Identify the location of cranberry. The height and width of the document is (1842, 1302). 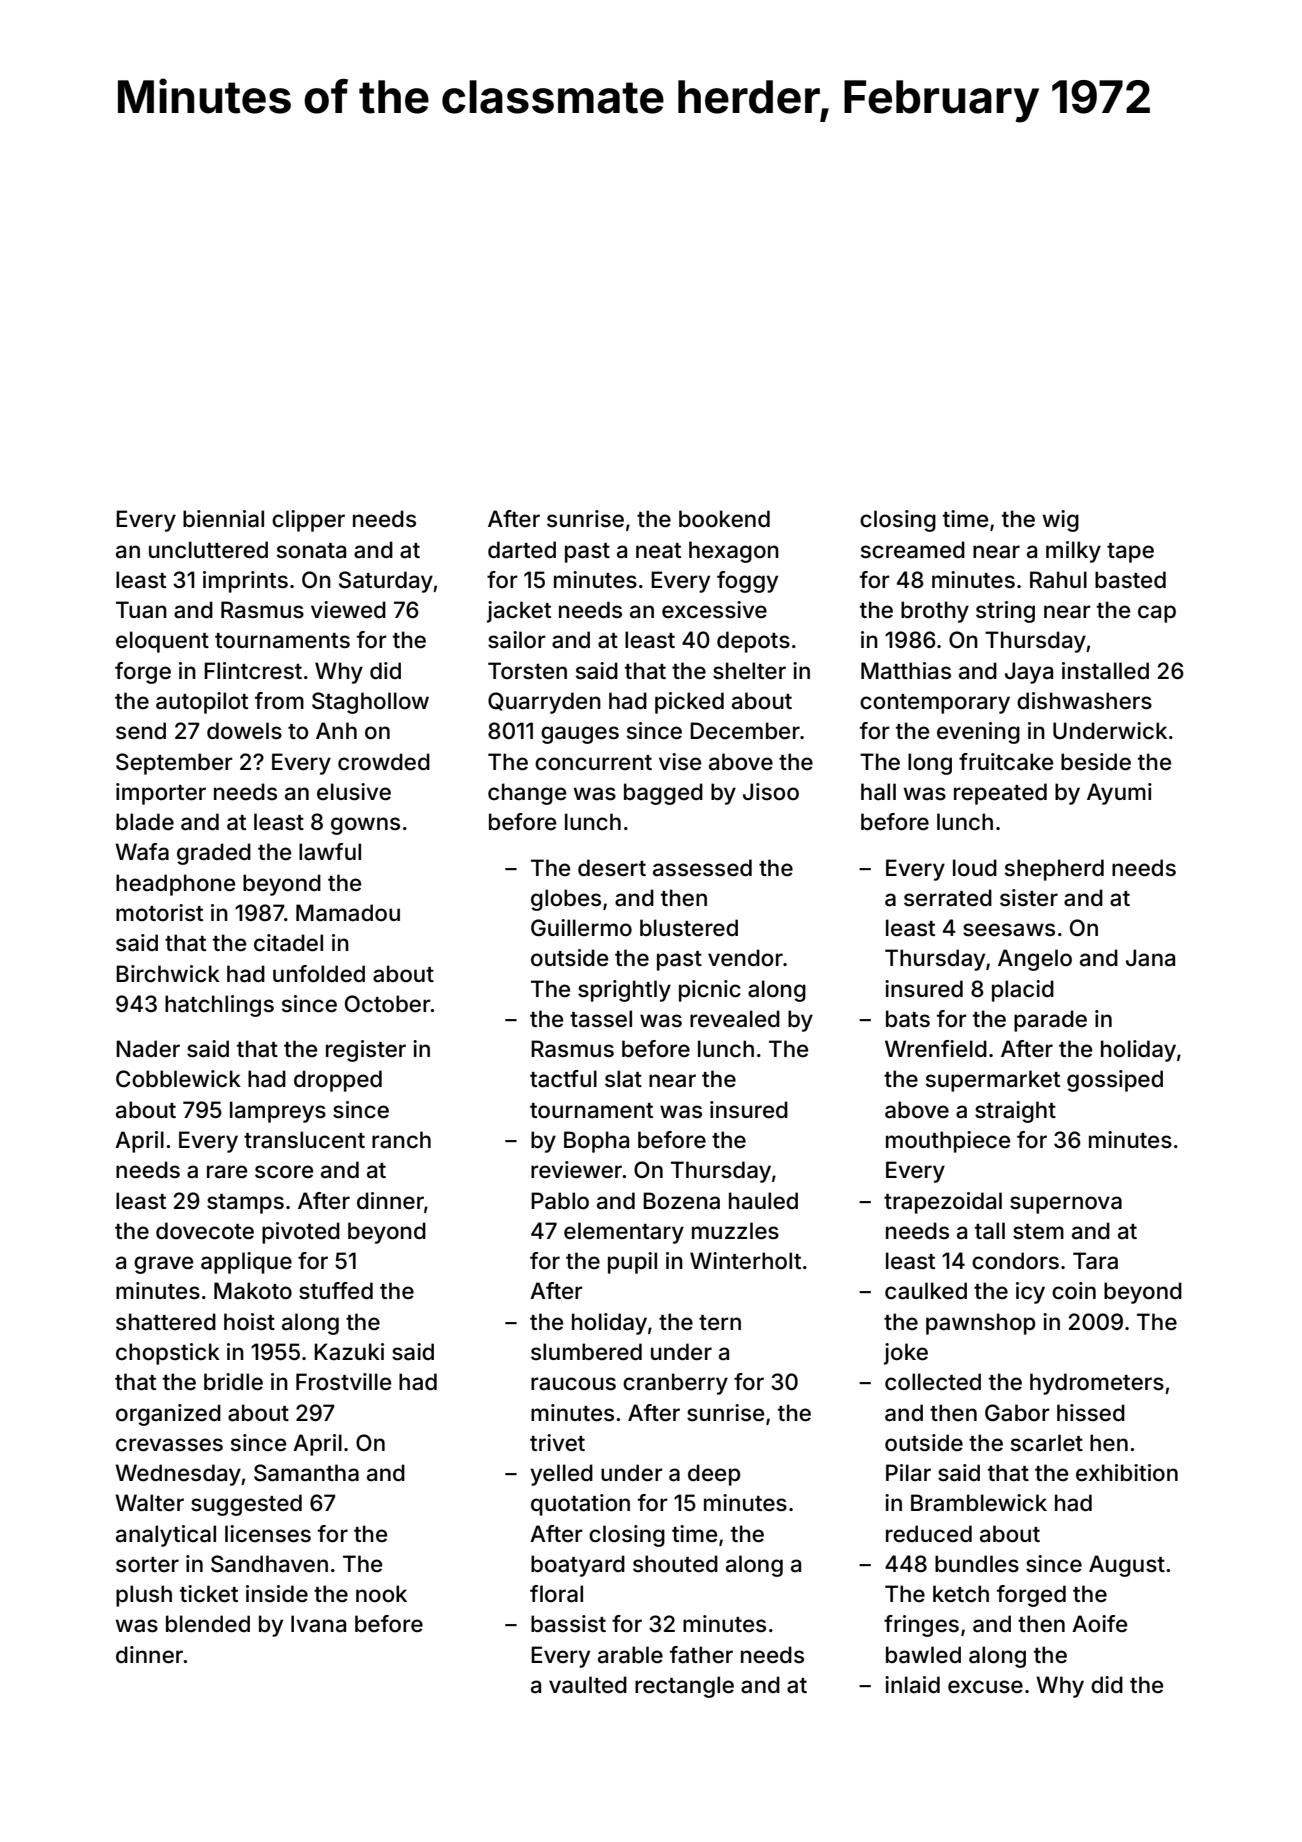
(675, 1384).
